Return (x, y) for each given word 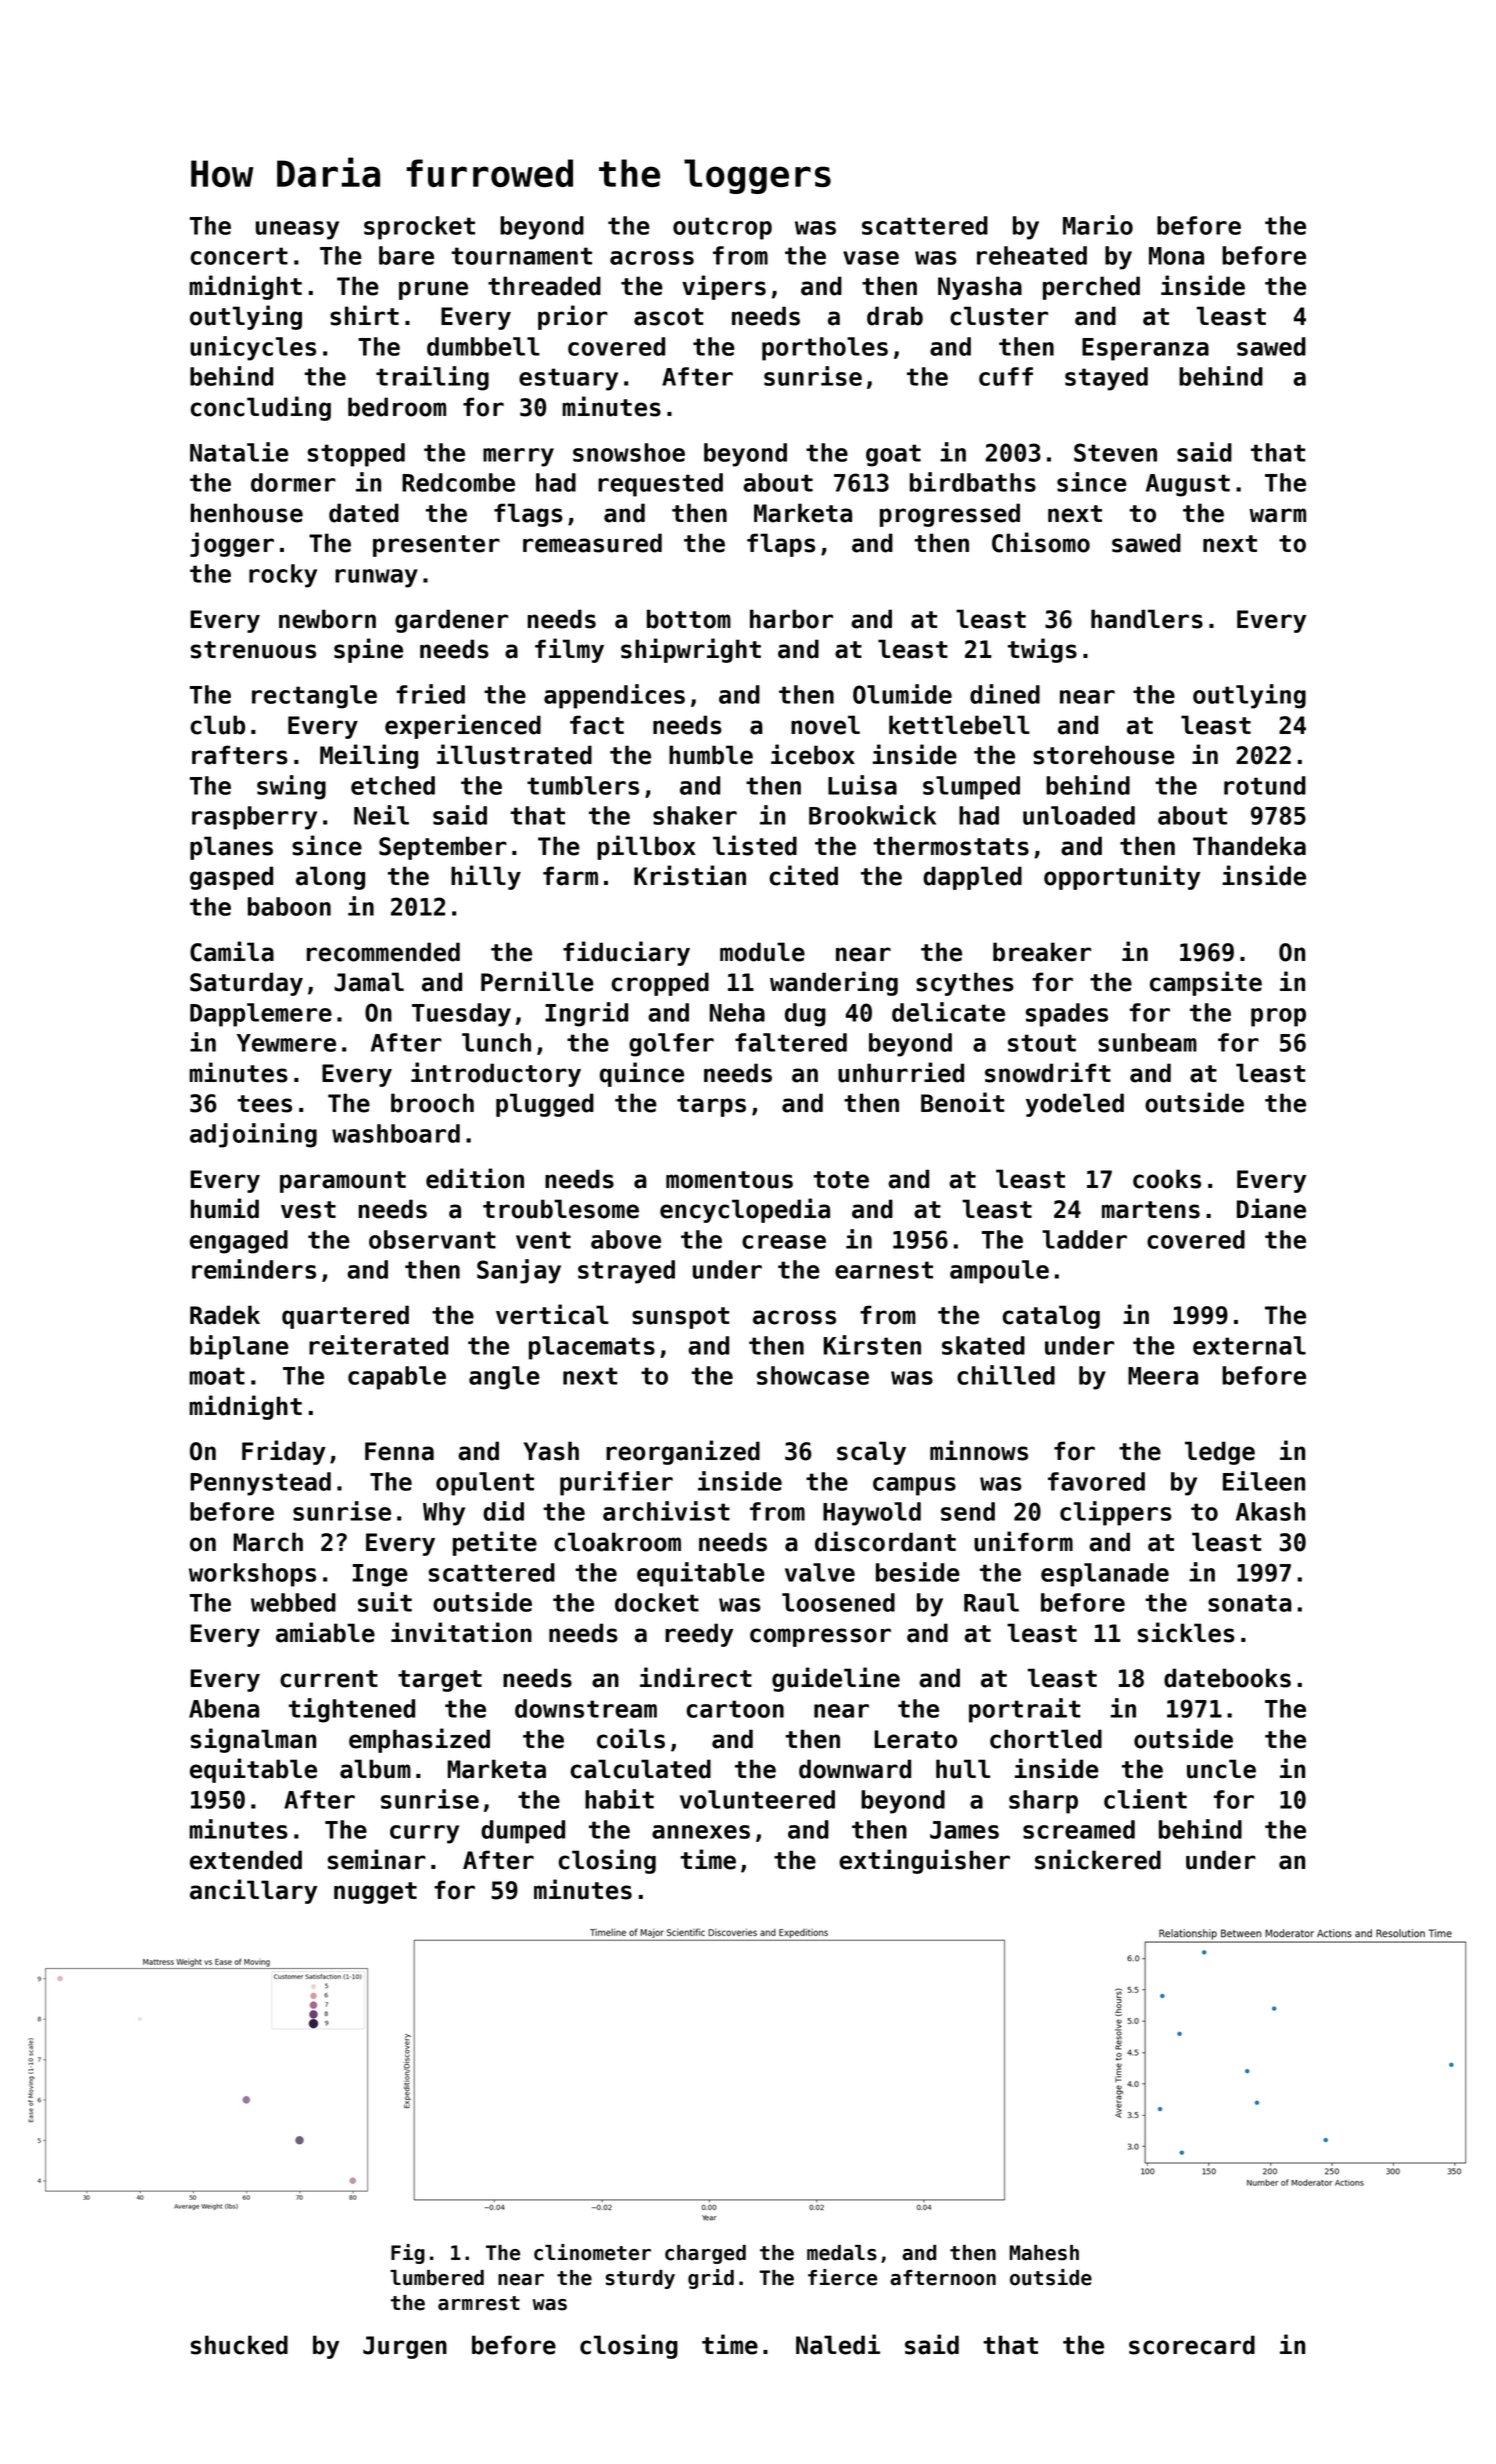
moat (217, 1376)
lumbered (437, 2278)
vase (871, 258)
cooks (1167, 1179)
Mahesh (1044, 2253)
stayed (1106, 379)
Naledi (838, 2344)
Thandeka (1249, 846)
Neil (381, 815)
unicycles (253, 348)
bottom (689, 619)
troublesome (561, 1209)
